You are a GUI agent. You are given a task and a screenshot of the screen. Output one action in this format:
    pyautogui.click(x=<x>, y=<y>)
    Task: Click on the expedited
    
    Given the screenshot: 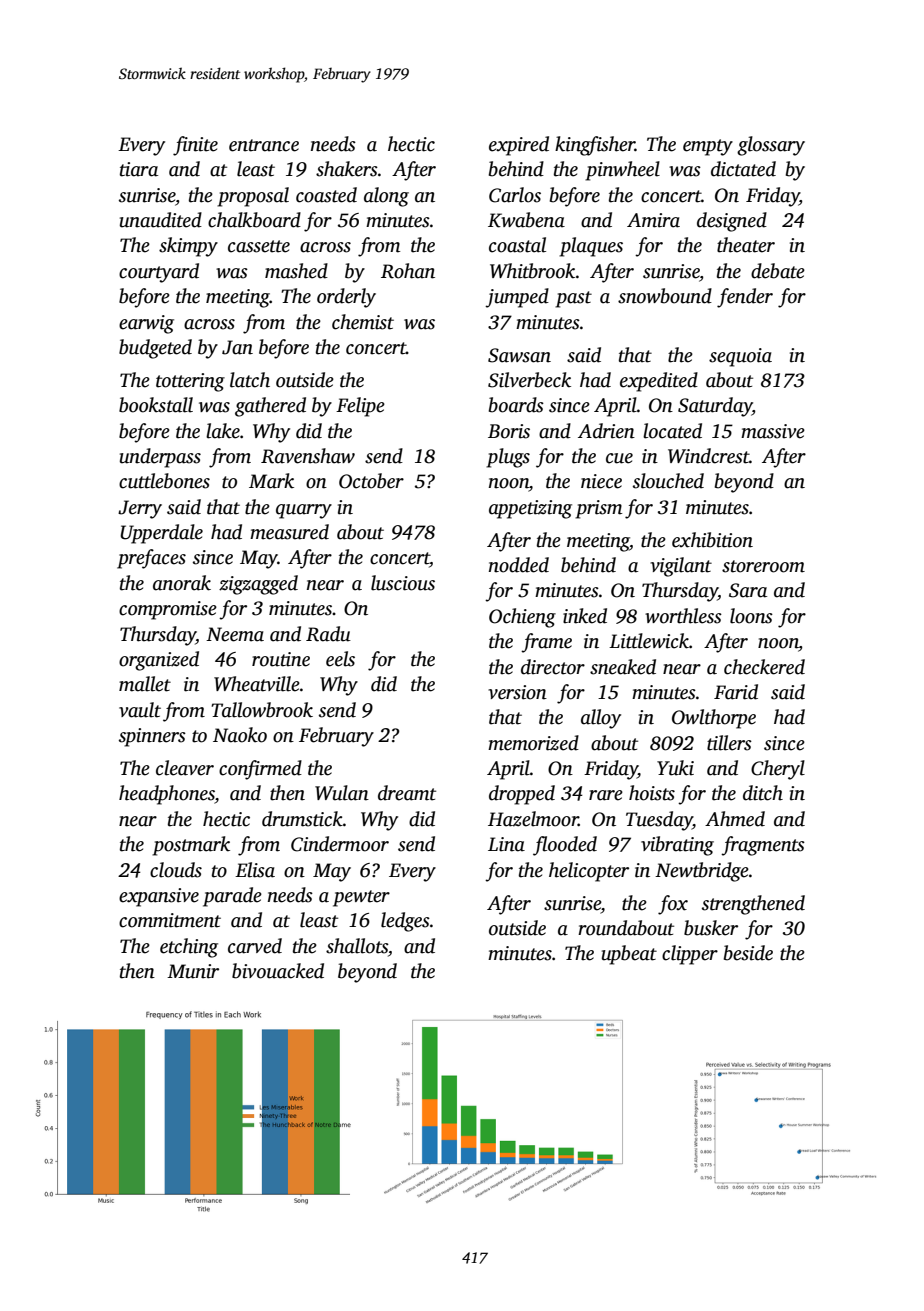 What is the action you would take?
    pyautogui.click(x=659, y=382)
